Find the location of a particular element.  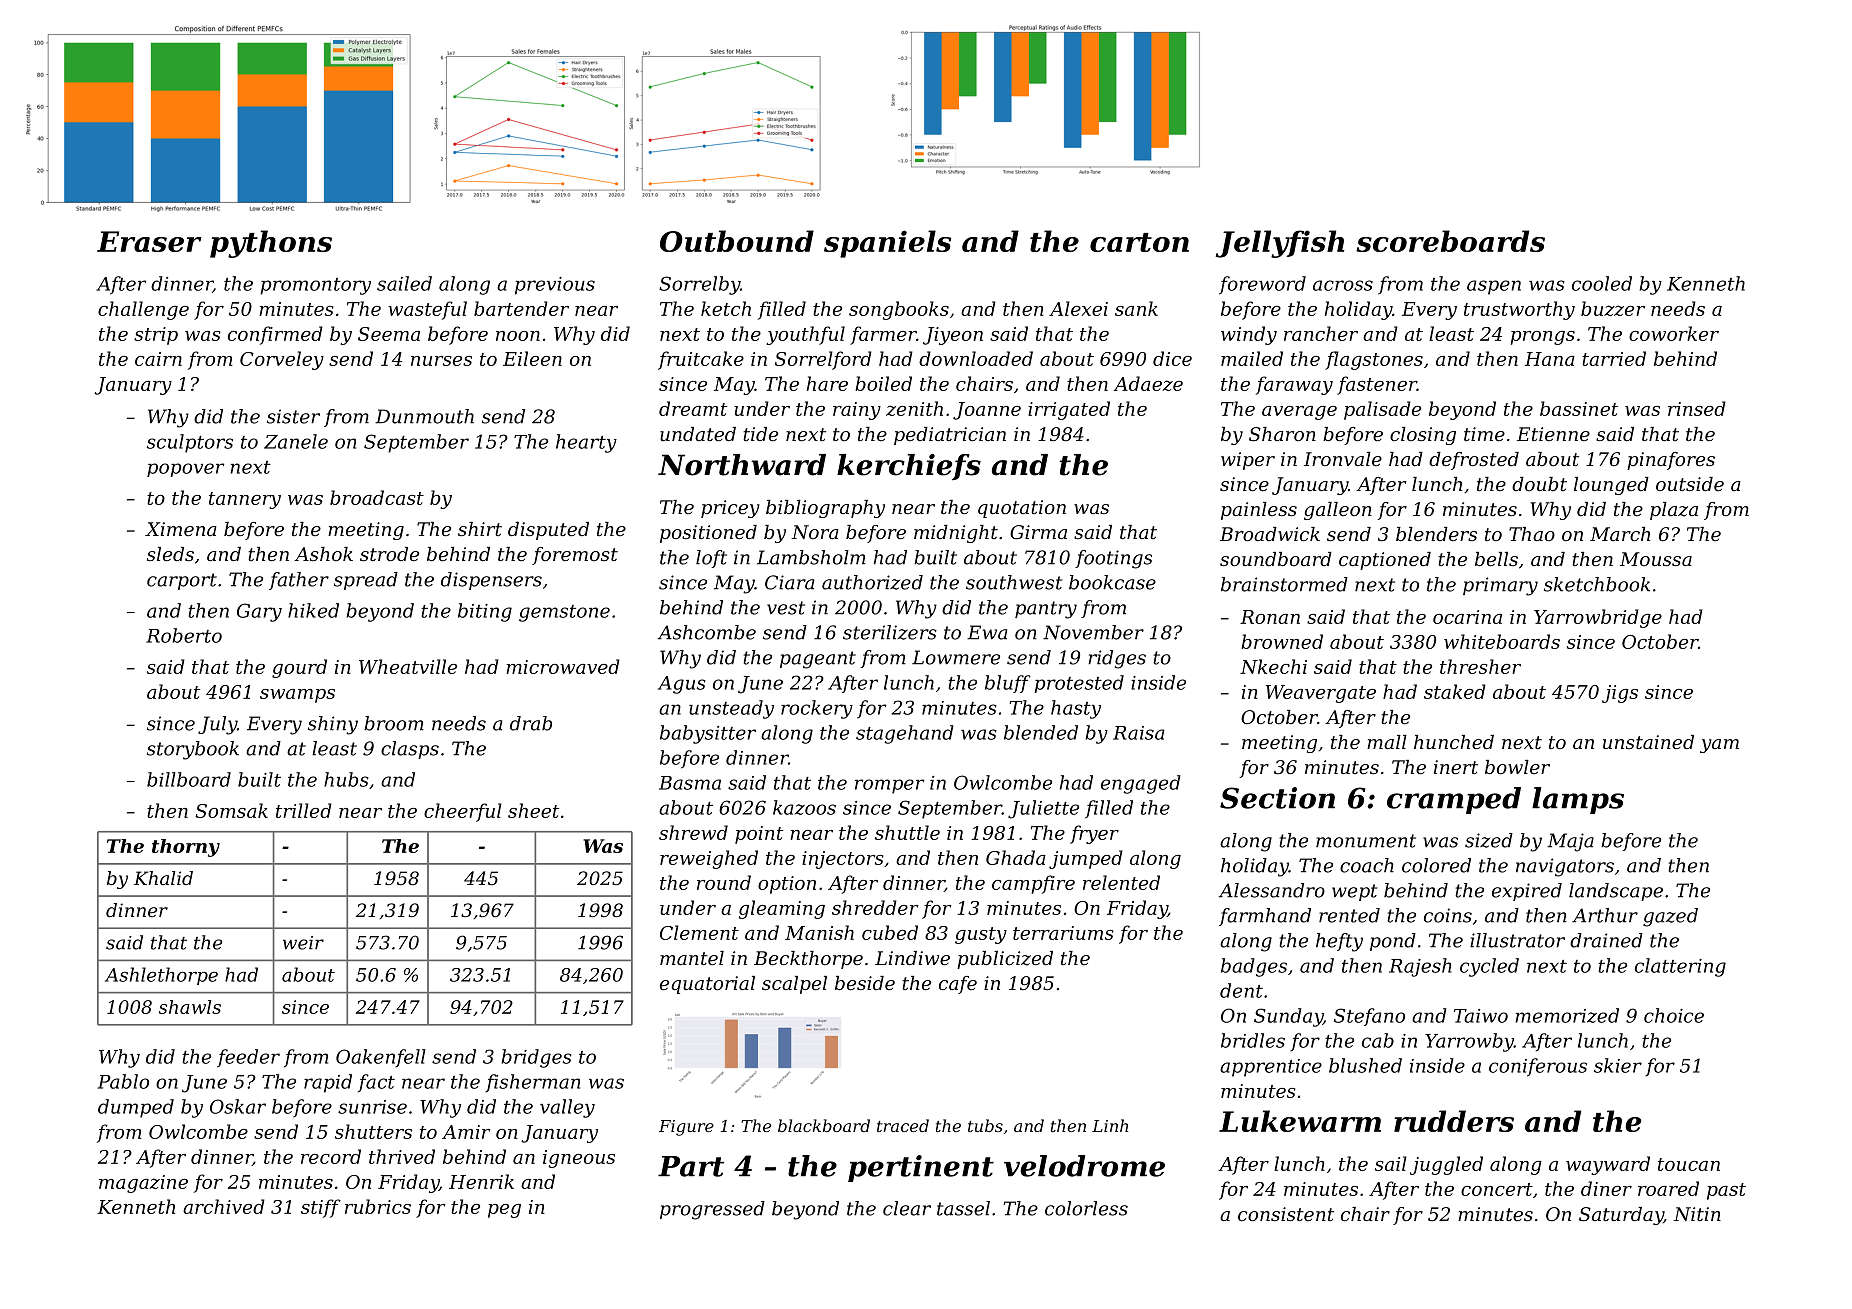

Ximena is located at coordinates (181, 529).
